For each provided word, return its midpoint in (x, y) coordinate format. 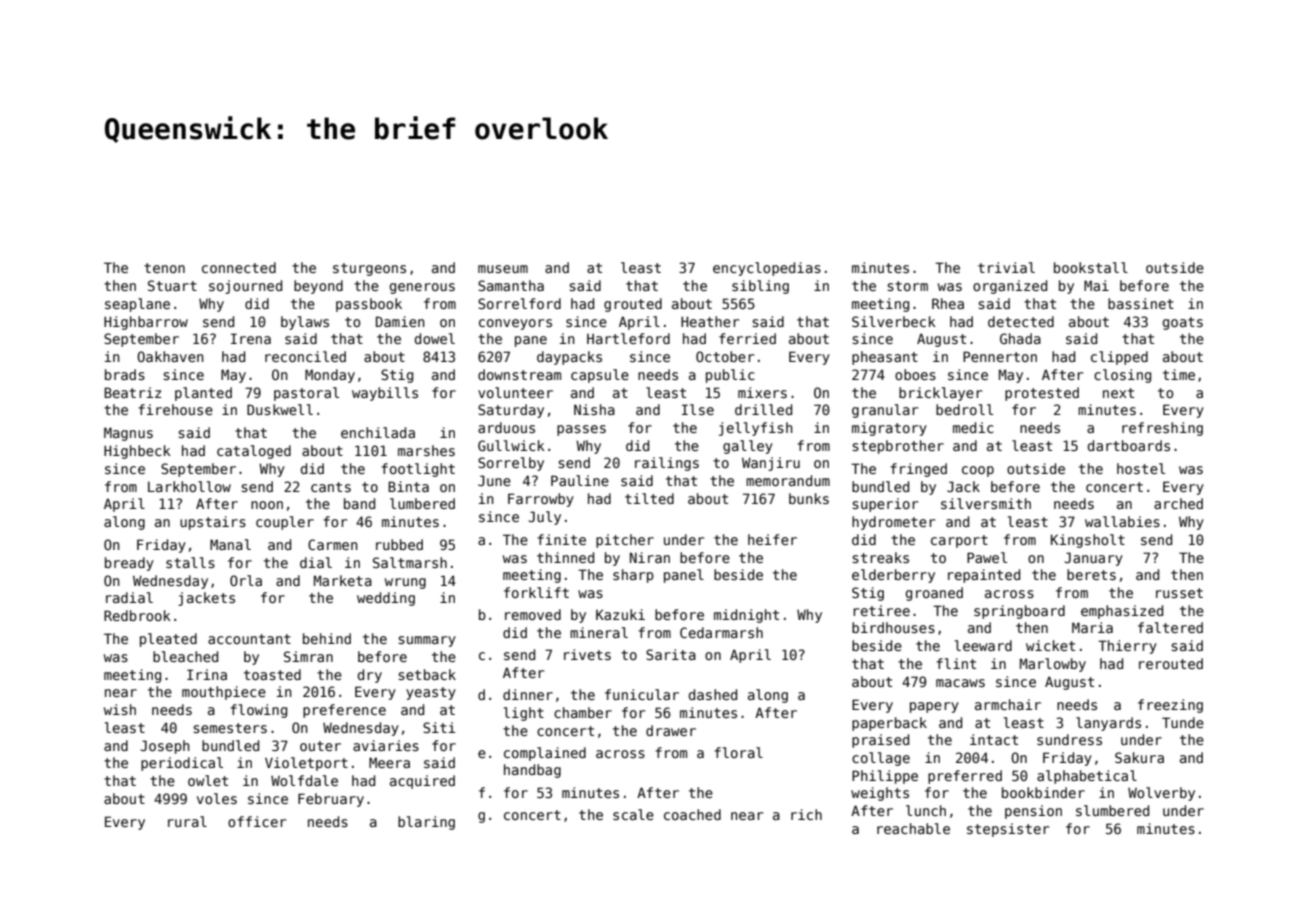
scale (633, 814)
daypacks (569, 358)
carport (959, 541)
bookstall (1091, 267)
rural (187, 821)
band (359, 503)
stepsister (1008, 830)
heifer (772, 539)
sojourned (245, 287)
